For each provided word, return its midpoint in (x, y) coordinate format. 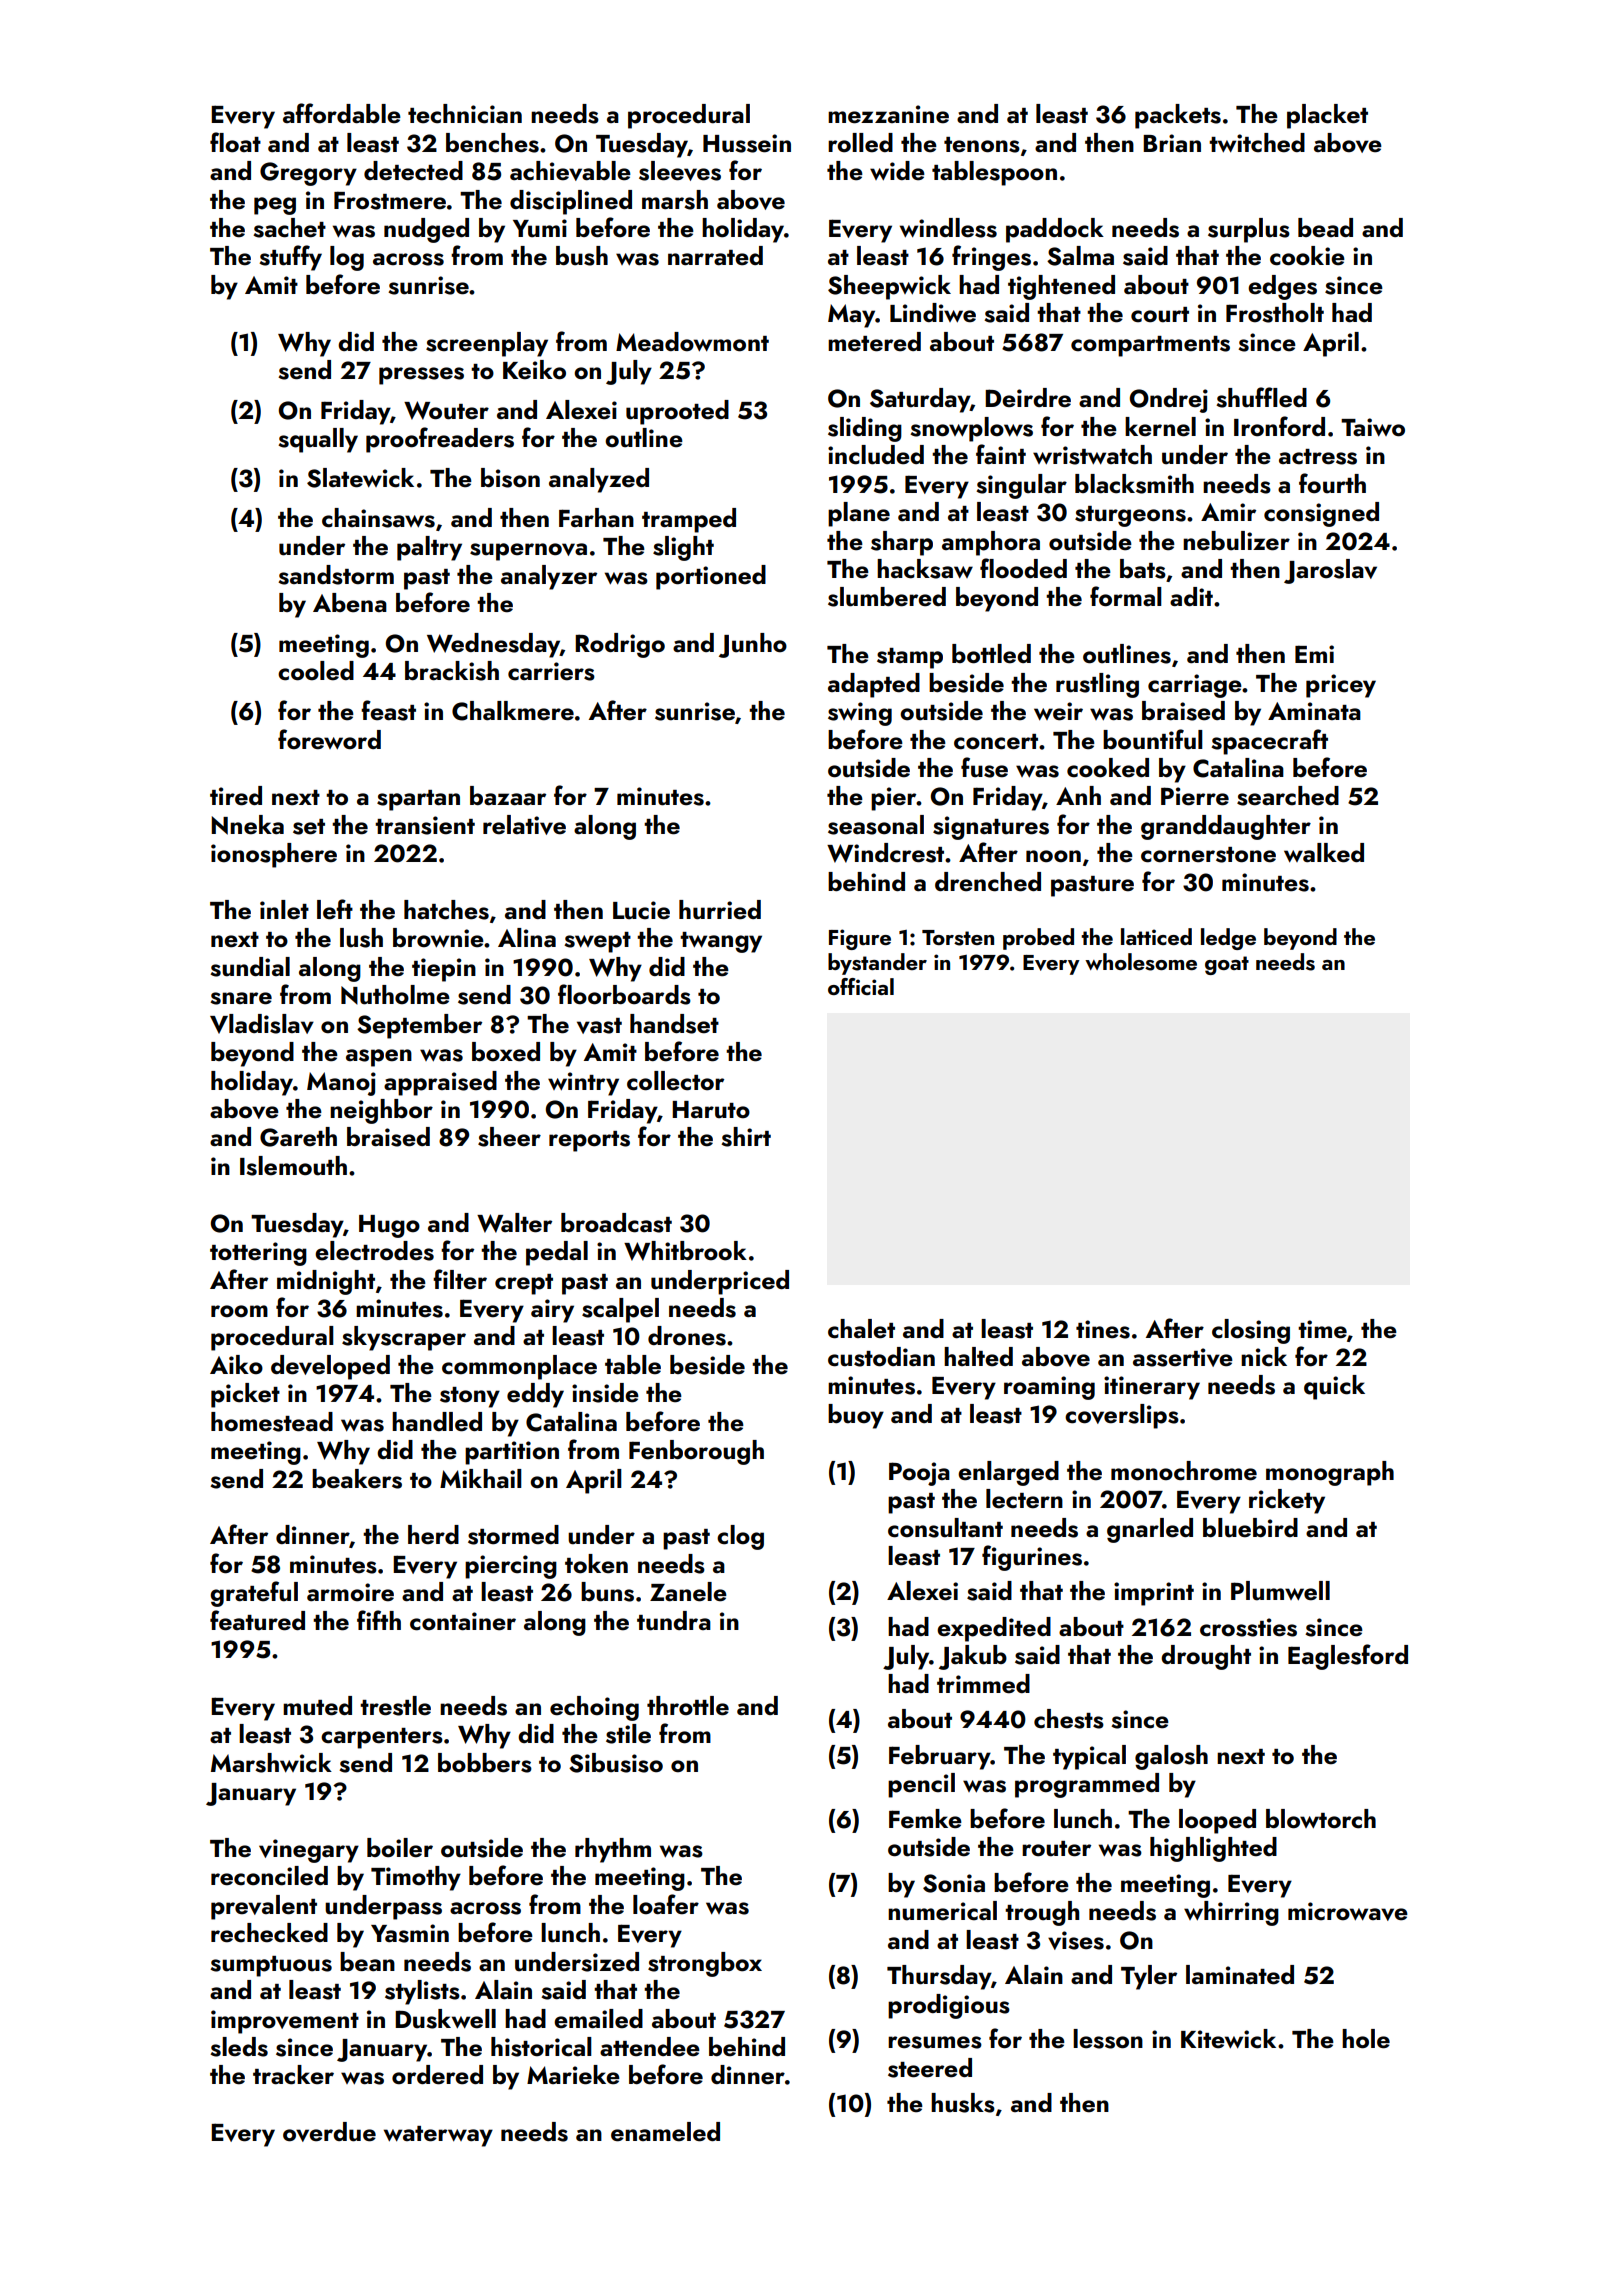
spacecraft (1269, 742)
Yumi (540, 228)
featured (257, 1620)
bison (510, 478)
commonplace (519, 1367)
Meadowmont (692, 342)
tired (236, 796)
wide (897, 171)
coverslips (1122, 1416)
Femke (925, 1819)
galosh (1171, 1757)
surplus (1249, 230)
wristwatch (1092, 455)
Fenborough (696, 1452)
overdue (329, 2132)
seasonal (876, 825)
